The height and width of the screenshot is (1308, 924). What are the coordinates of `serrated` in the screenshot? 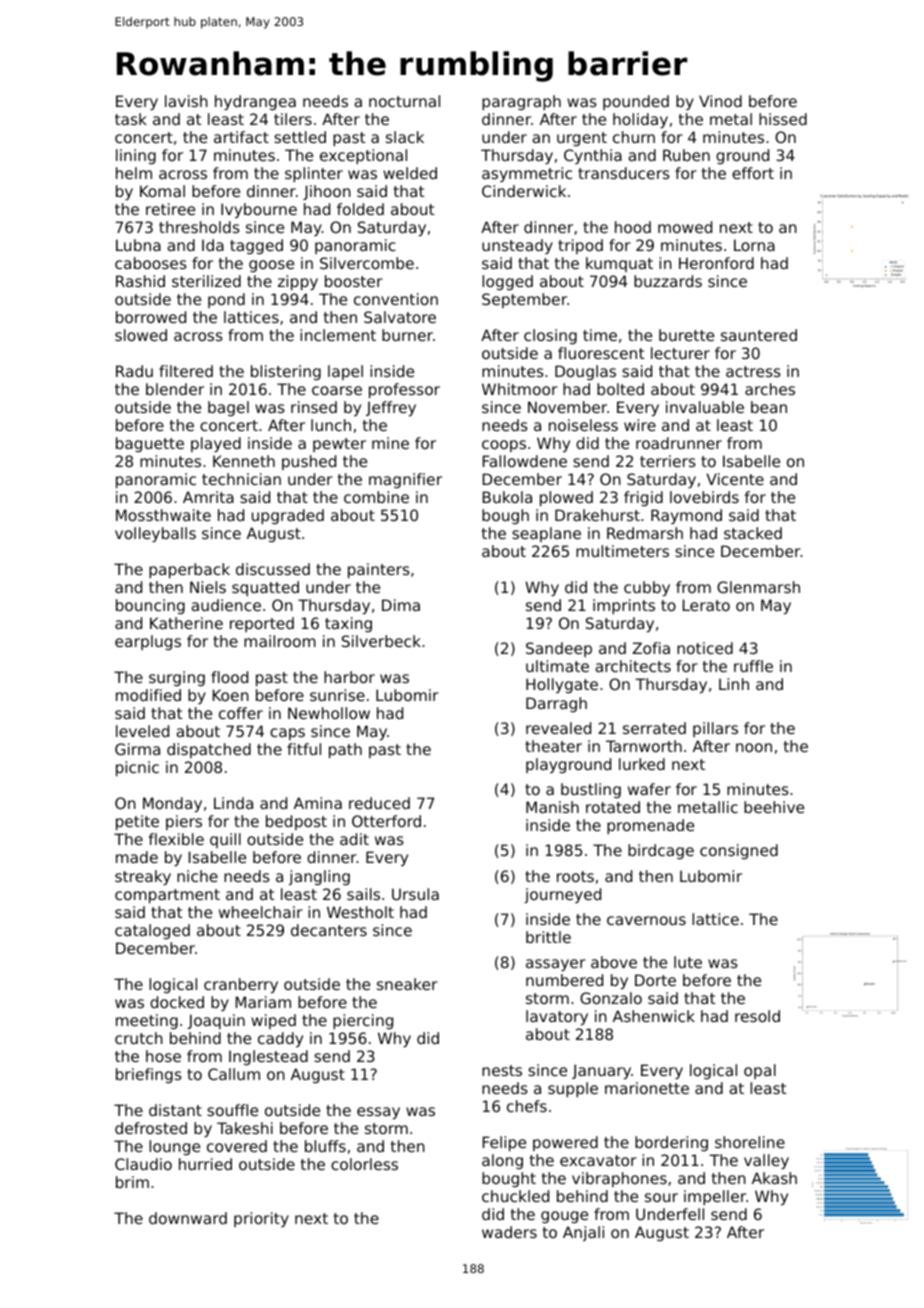 It's located at (654, 728).
